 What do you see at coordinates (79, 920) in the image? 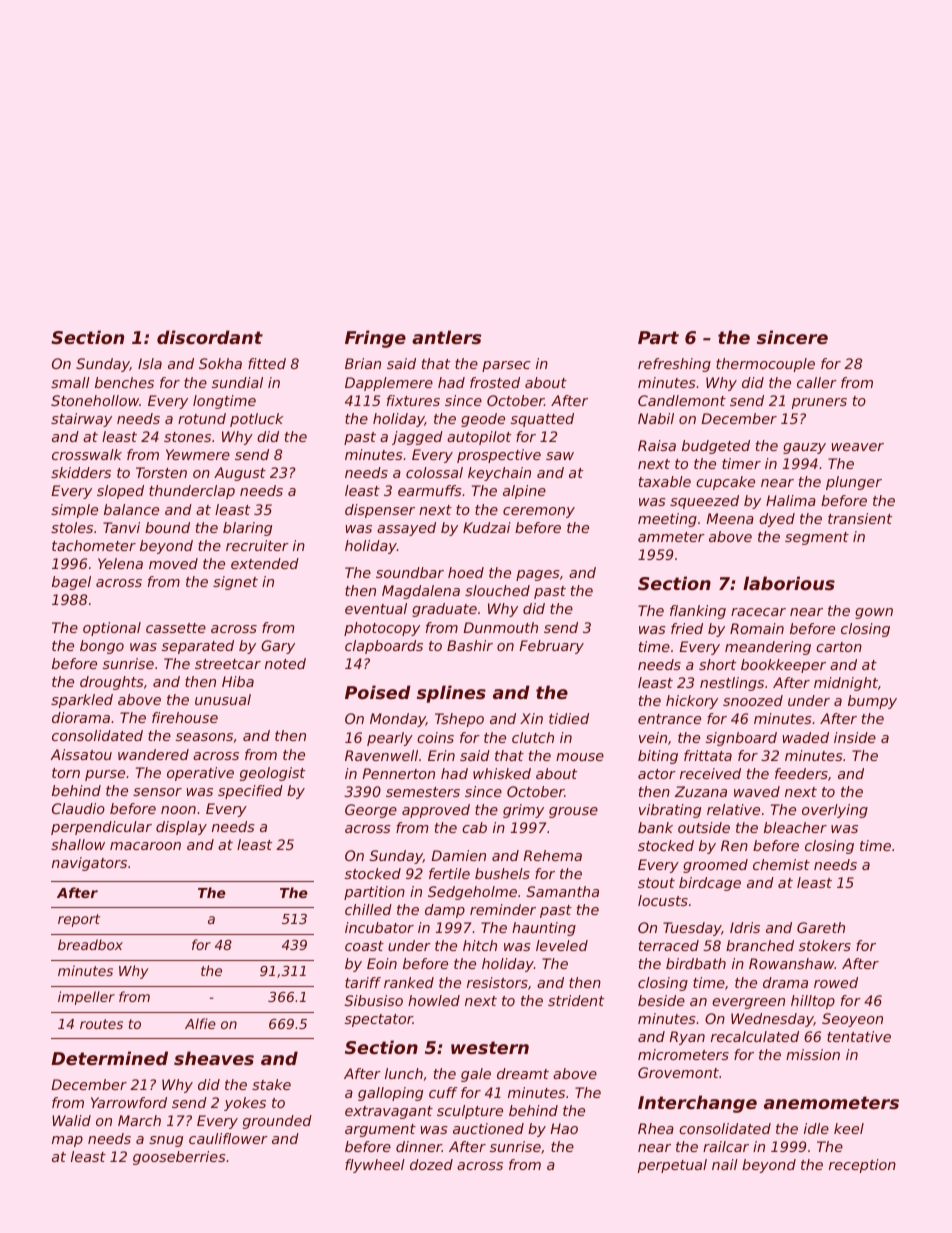
I see `report` at bounding box center [79, 920].
